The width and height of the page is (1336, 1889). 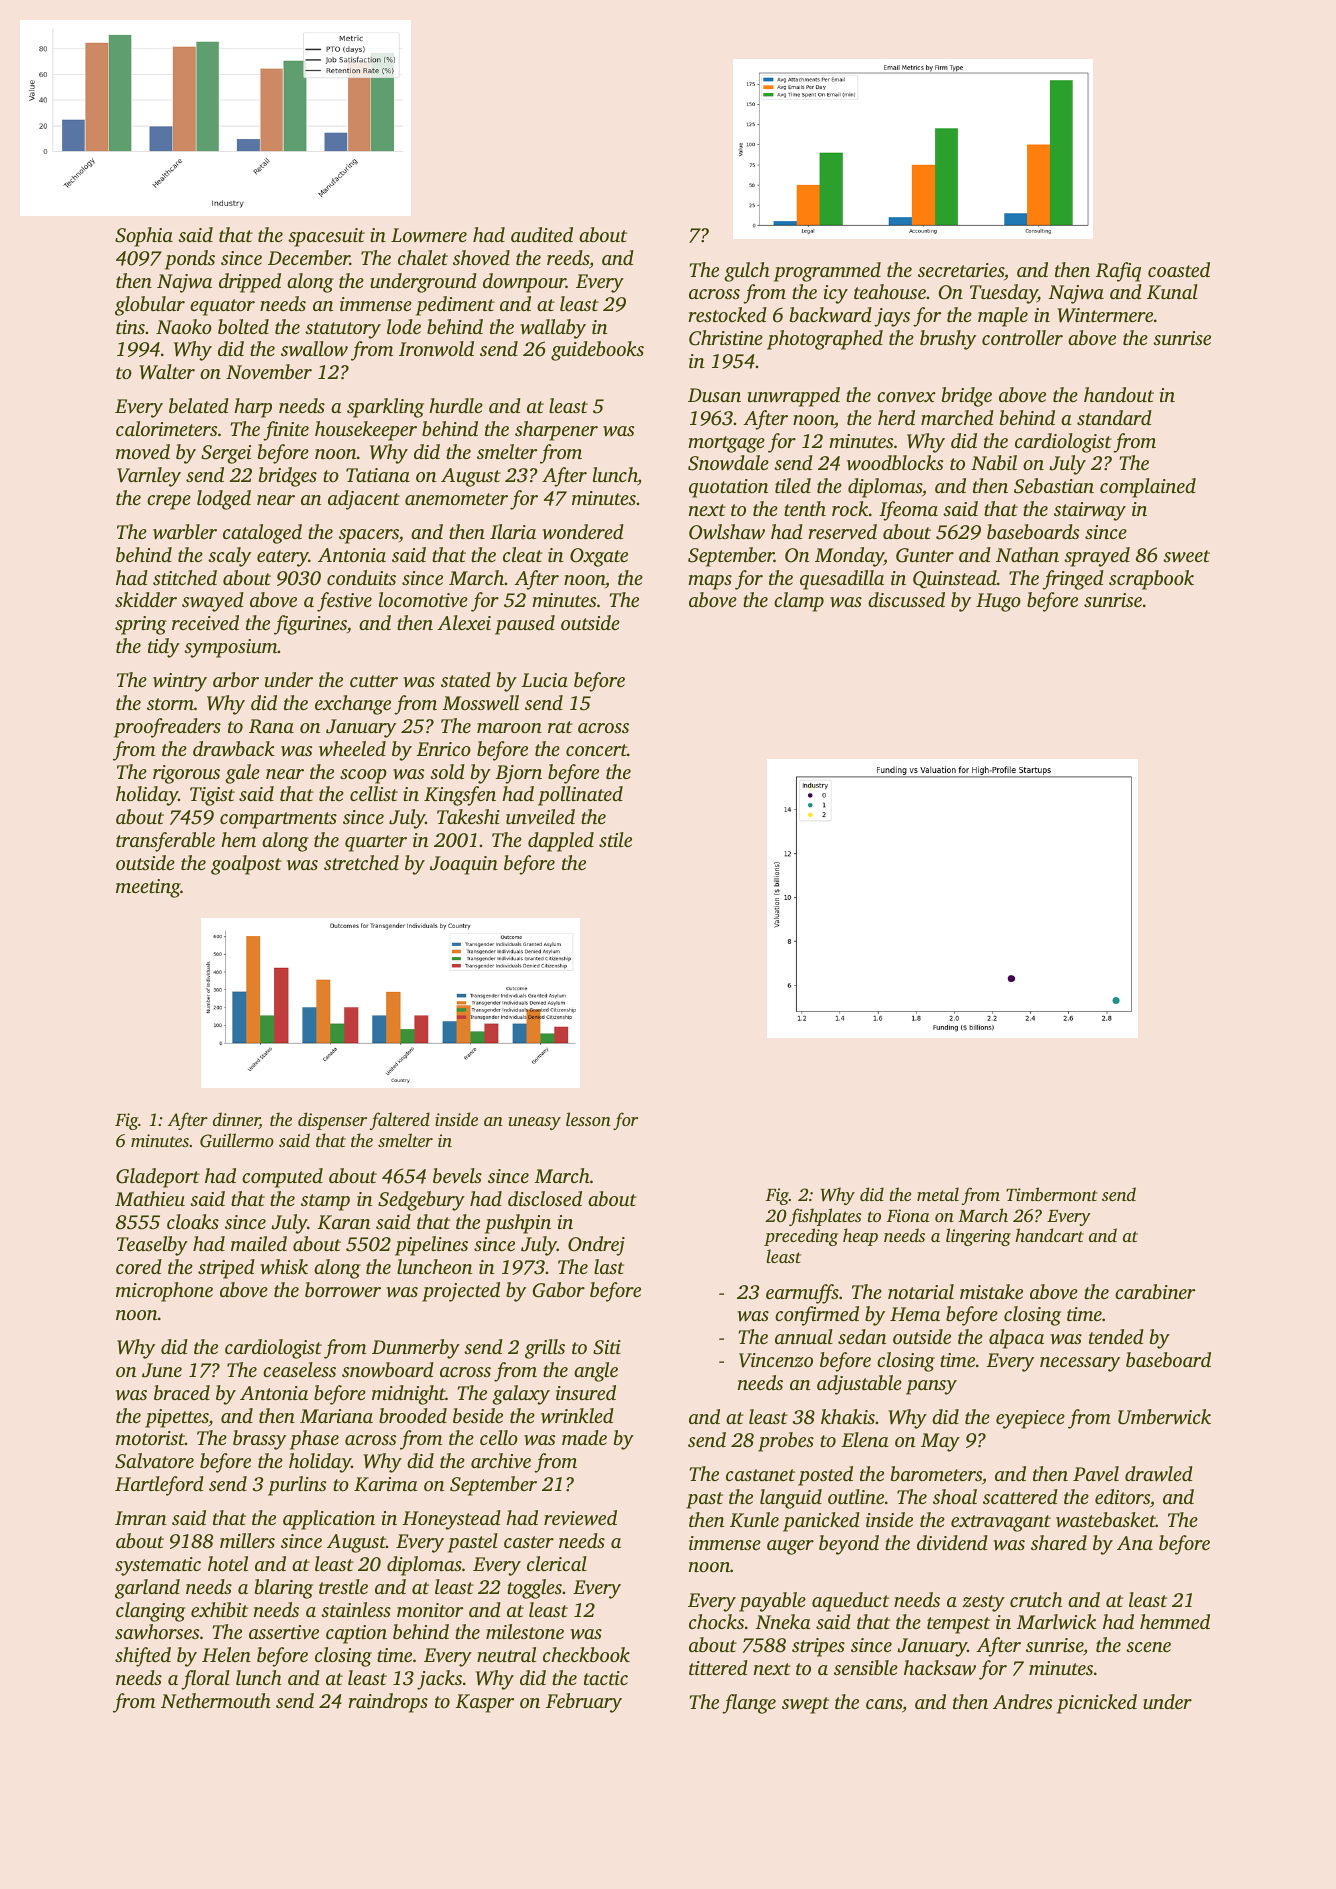 What do you see at coordinates (148, 888) in the page?
I see `meeting` at bounding box center [148, 888].
